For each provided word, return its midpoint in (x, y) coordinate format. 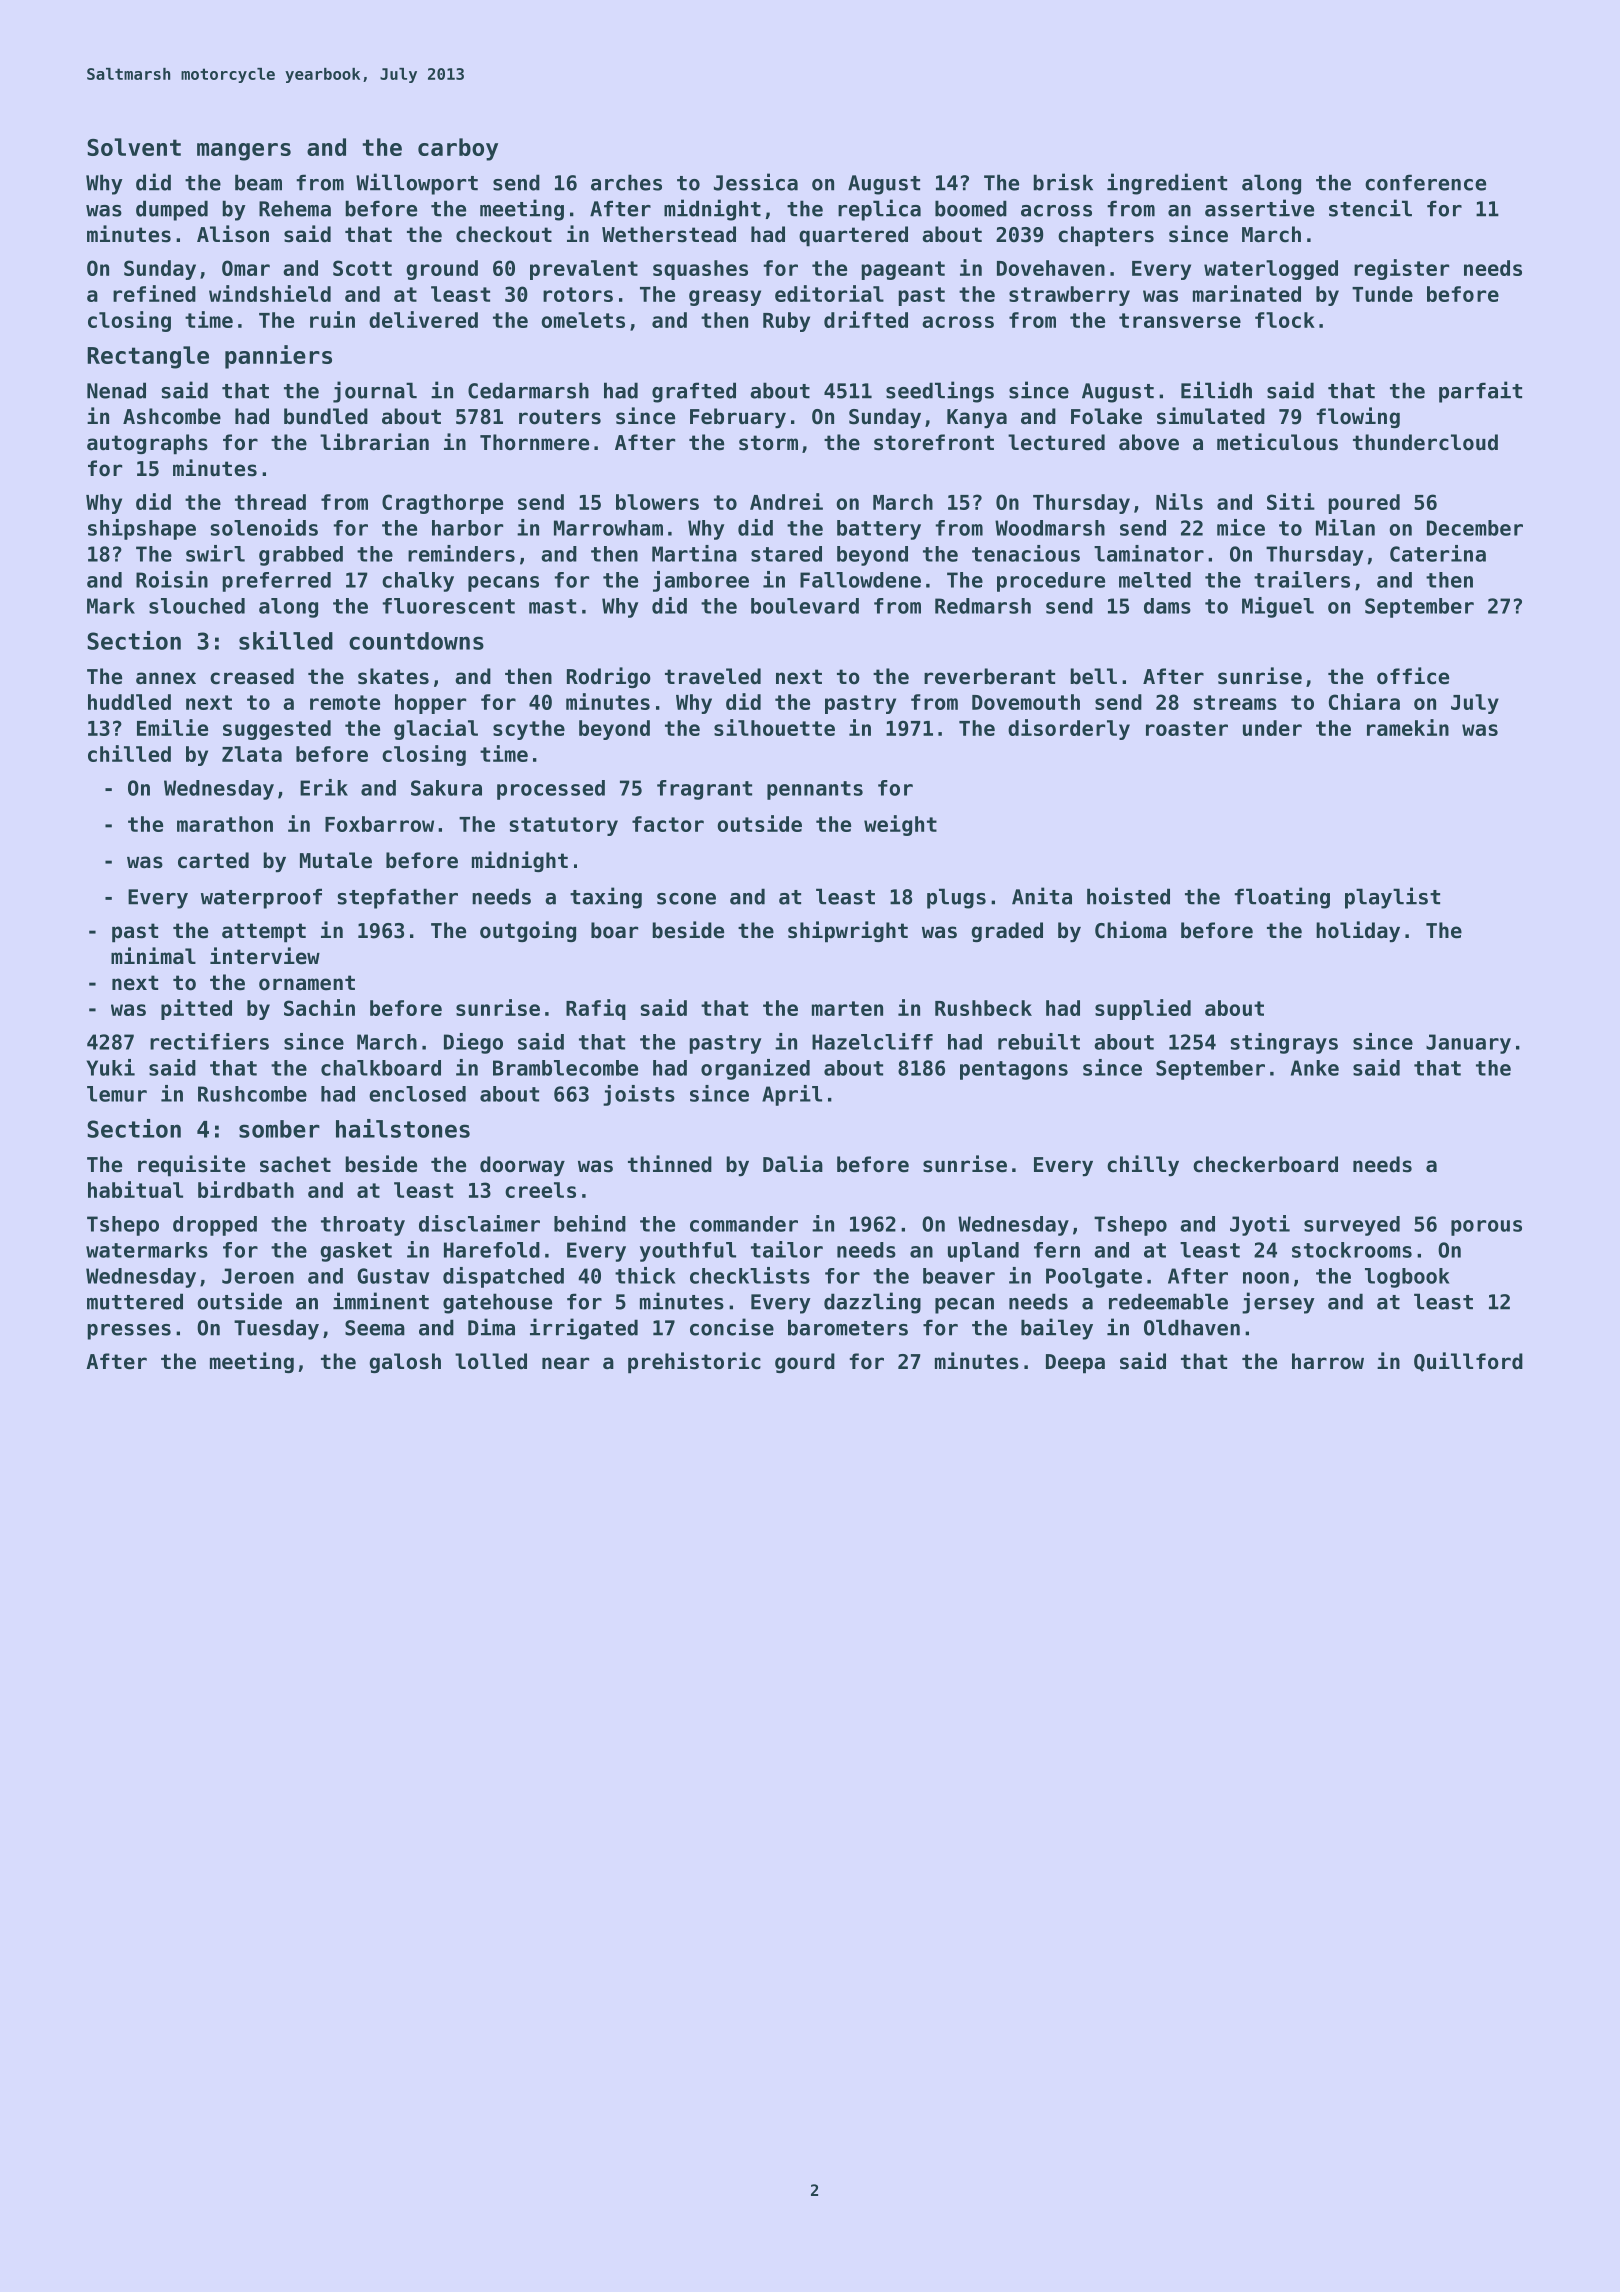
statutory (563, 826)
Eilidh (1216, 390)
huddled (129, 702)
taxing (606, 898)
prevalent (584, 270)
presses (129, 1332)
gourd (805, 1363)
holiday (1358, 931)
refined (154, 293)
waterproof (261, 898)
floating (1282, 898)
